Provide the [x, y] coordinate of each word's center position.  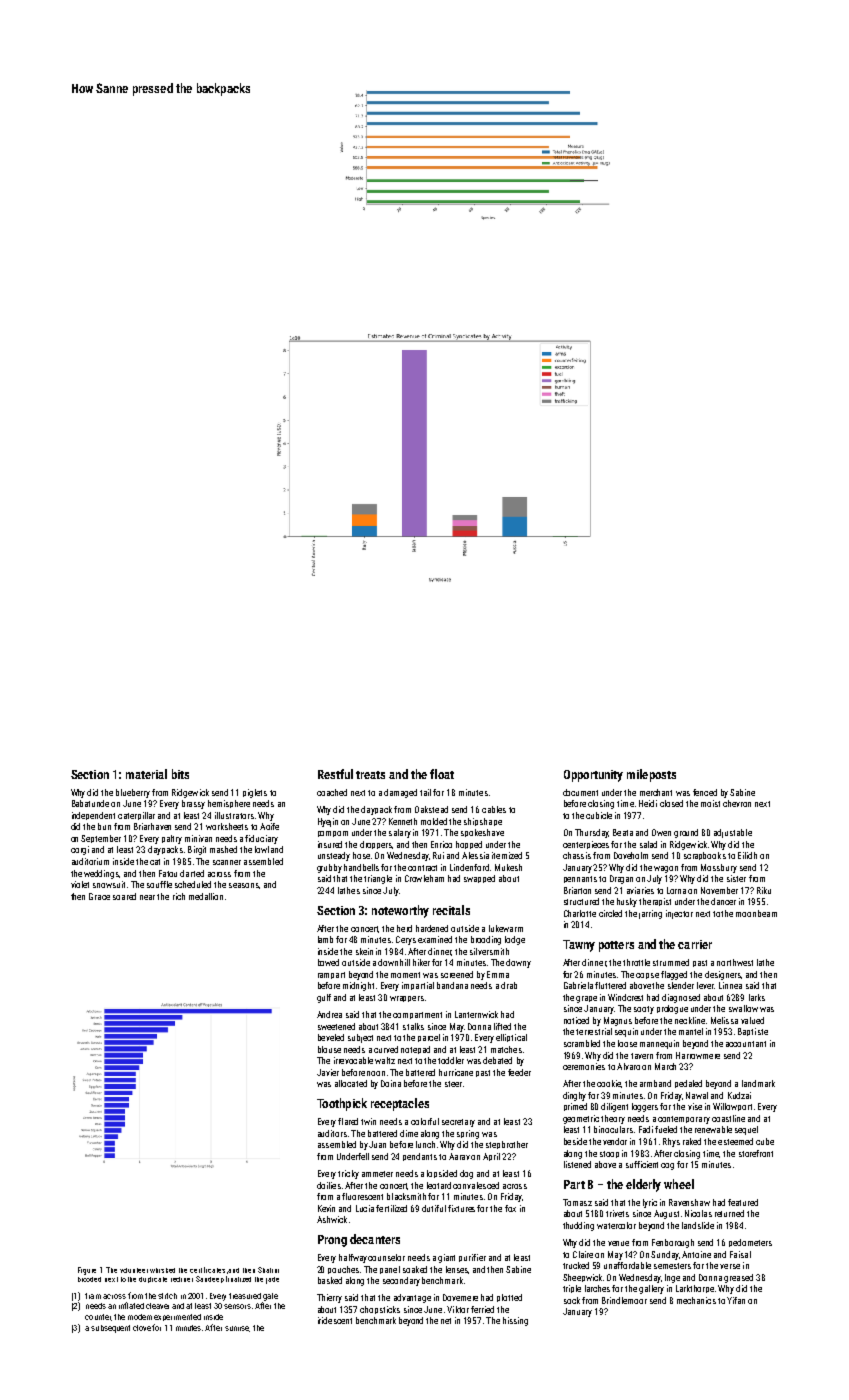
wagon [666, 869]
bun [104, 826]
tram [93, 1296]
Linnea [730, 985]
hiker [421, 962]
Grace [99, 896]
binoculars [613, 1129]
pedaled [688, 1084]
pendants [420, 1157]
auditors [332, 1133]
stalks [413, 1026]
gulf [324, 998]
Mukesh [508, 867]
